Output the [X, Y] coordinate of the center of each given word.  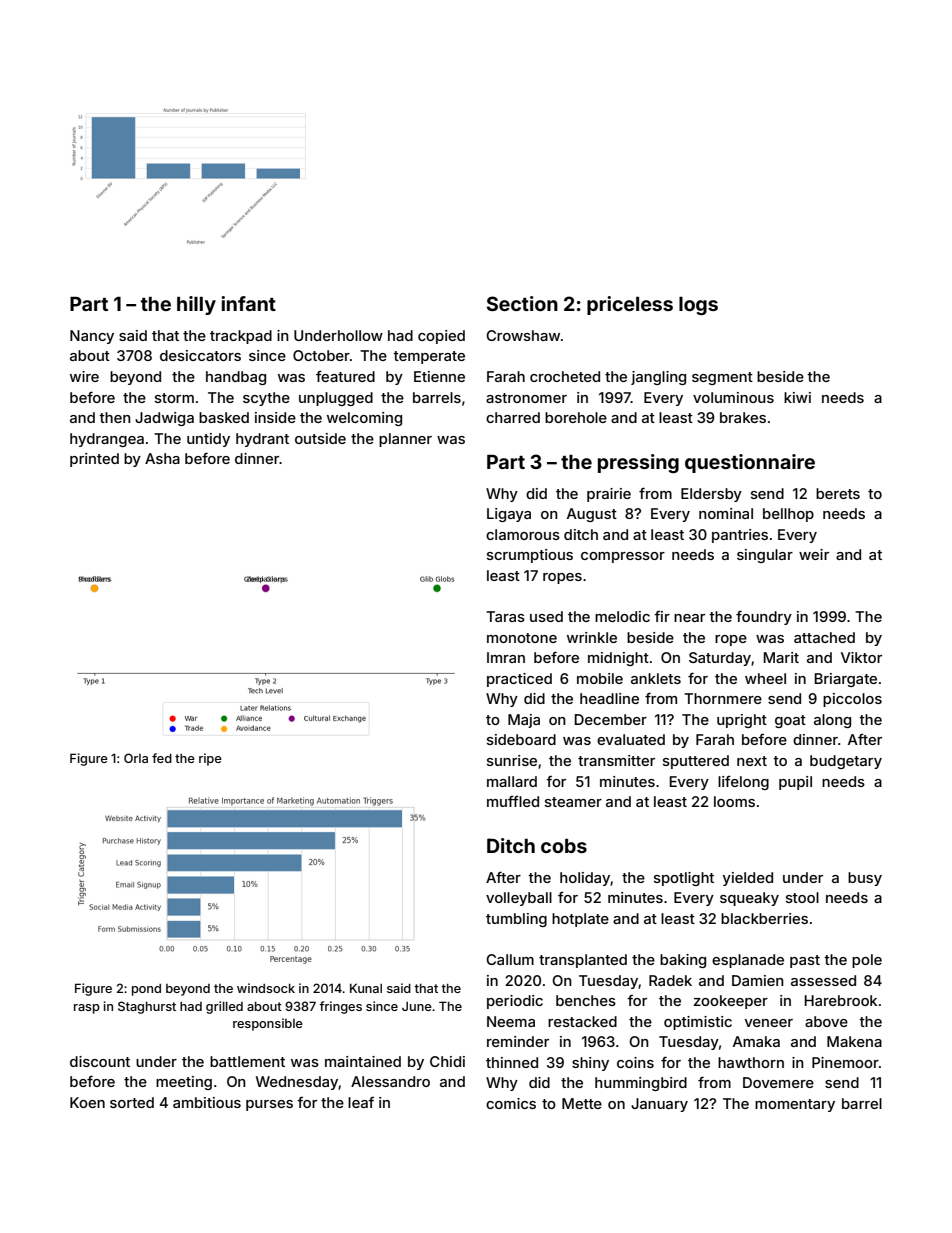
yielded [748, 879]
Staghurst [147, 1007]
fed [162, 758]
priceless [630, 305]
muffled [513, 801]
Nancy [92, 337]
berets [838, 493]
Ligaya [509, 515]
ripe [210, 759]
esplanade [748, 961]
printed [94, 460]
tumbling [516, 920]
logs [698, 306]
